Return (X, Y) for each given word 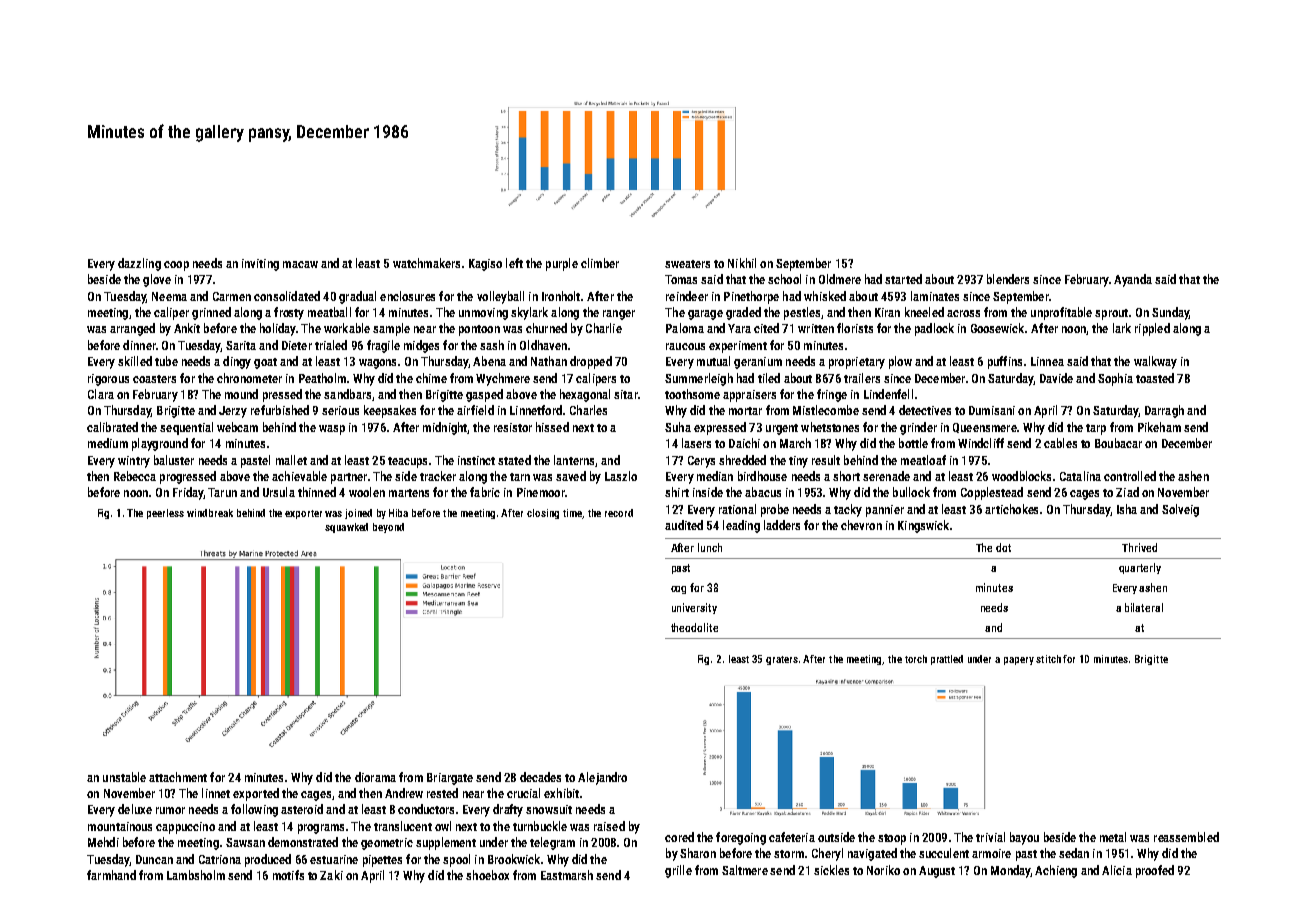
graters (782, 660)
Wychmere (503, 379)
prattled (947, 660)
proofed (1155, 871)
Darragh (1164, 411)
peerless (165, 514)
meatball (329, 312)
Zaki (331, 875)
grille (678, 871)
